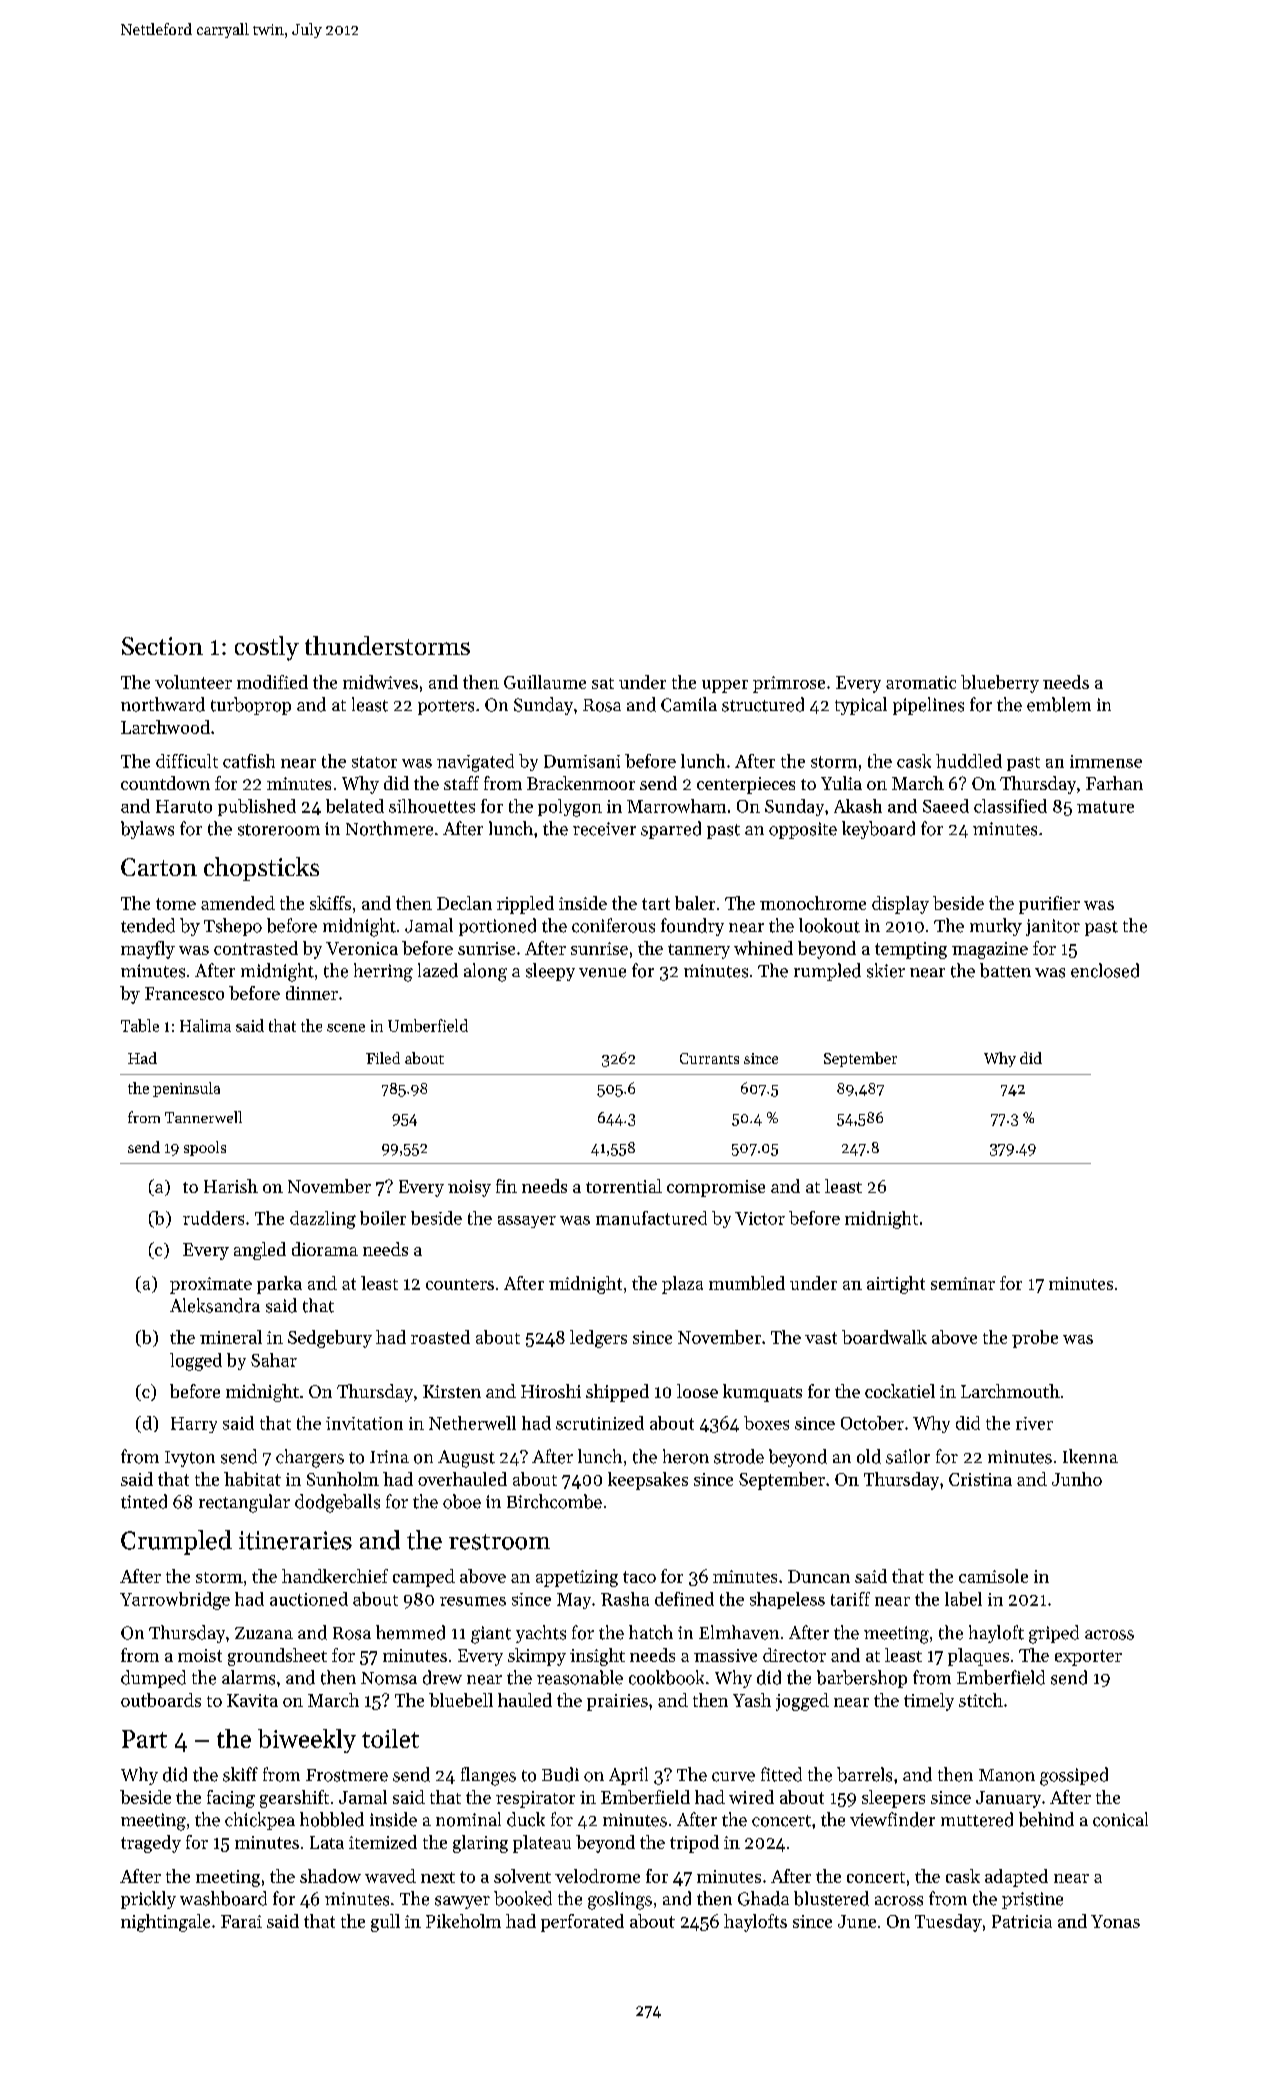 The image size is (1271, 2093). Describe the element at coordinates (550, 972) in the image. I see `sleepy` at that location.
